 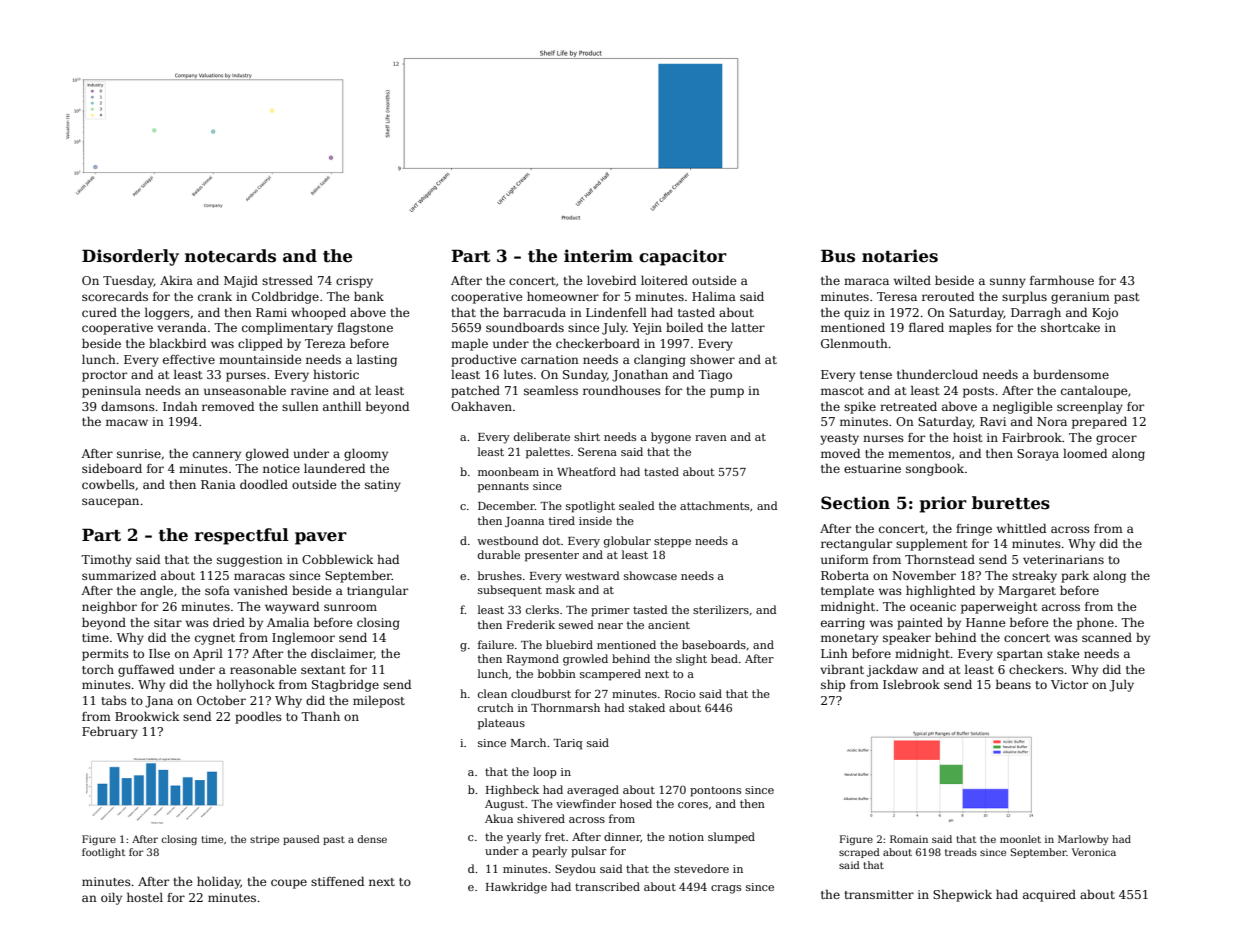 What do you see at coordinates (715, 791) in the document?
I see `pontoons` at bounding box center [715, 791].
